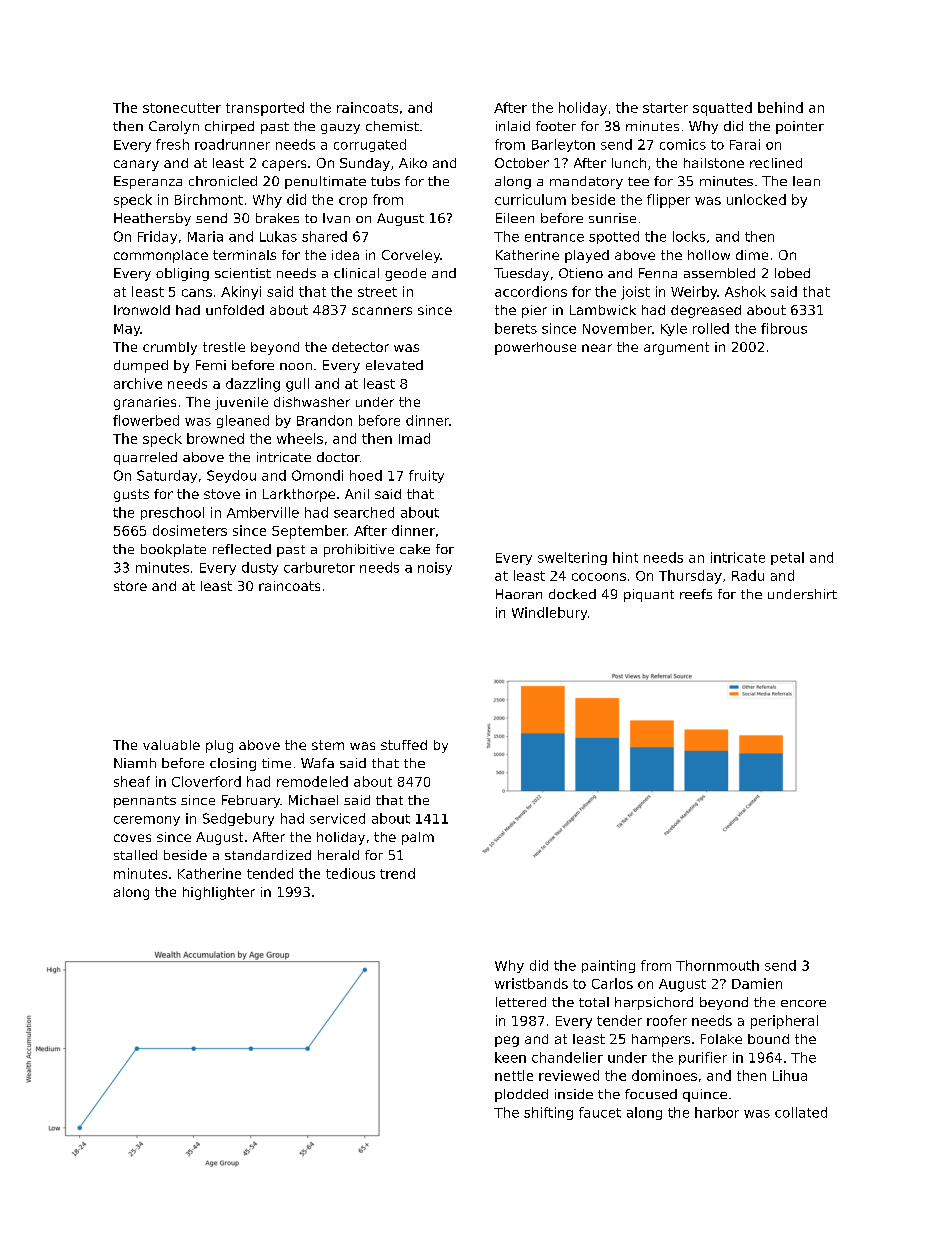 This image has width=952, height=1233. What do you see at coordinates (717, 1112) in the image?
I see `harbor` at bounding box center [717, 1112].
